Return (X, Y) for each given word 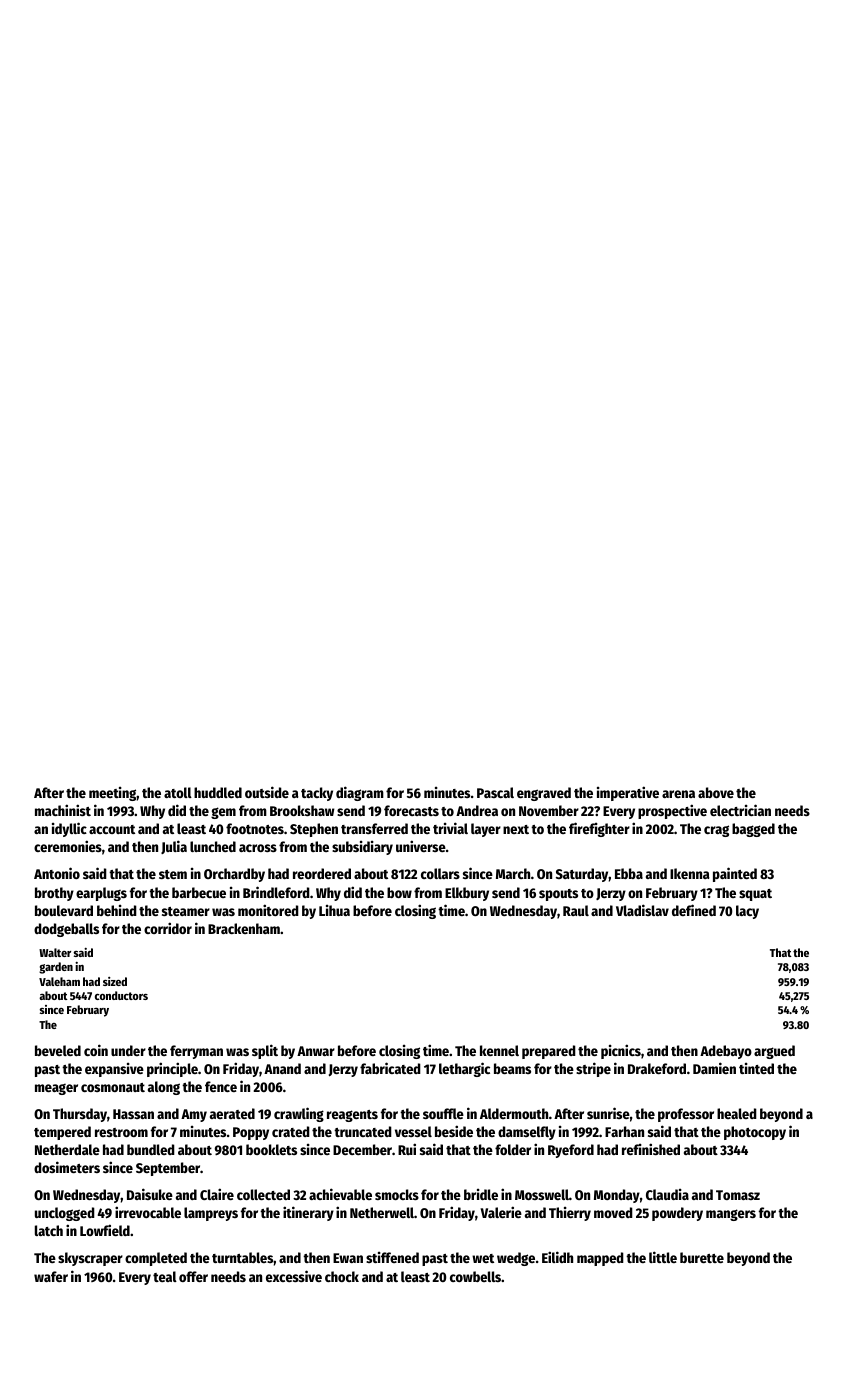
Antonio (57, 873)
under (128, 1050)
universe (421, 846)
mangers (731, 1215)
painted (735, 874)
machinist (63, 810)
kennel (499, 1050)
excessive (294, 1276)
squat (755, 895)
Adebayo (726, 1052)
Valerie (501, 1212)
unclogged (65, 1214)
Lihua (334, 910)
